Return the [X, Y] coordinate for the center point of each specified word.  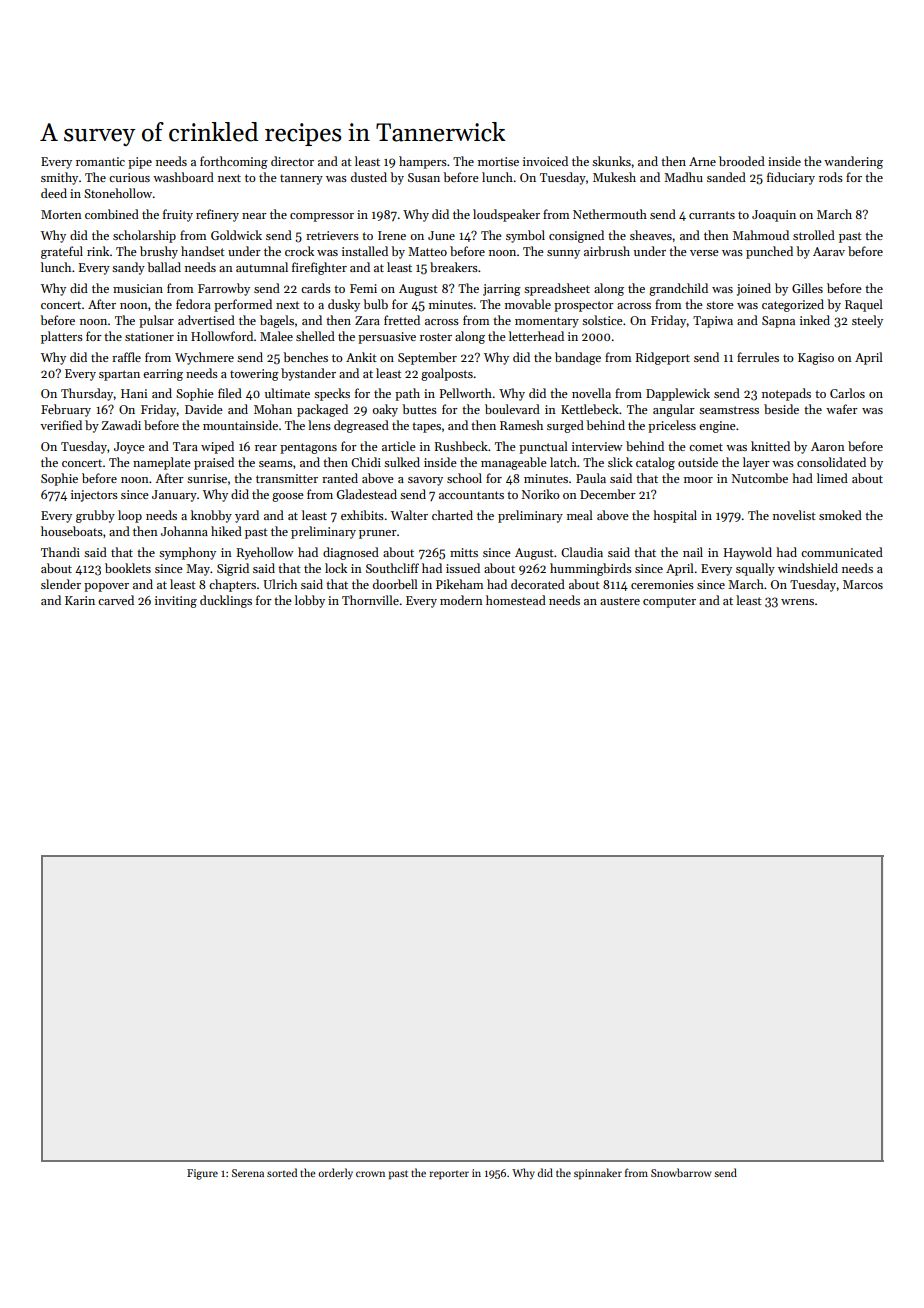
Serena [248, 1173]
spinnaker [598, 1174]
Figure [202, 1174]
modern [461, 600]
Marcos [863, 584]
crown [370, 1174]
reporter [449, 1175]
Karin [80, 600]
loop [130, 516]
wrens [797, 602]
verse [704, 253]
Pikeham [459, 584]
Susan [424, 177]
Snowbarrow [681, 1172]
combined [112, 214]
